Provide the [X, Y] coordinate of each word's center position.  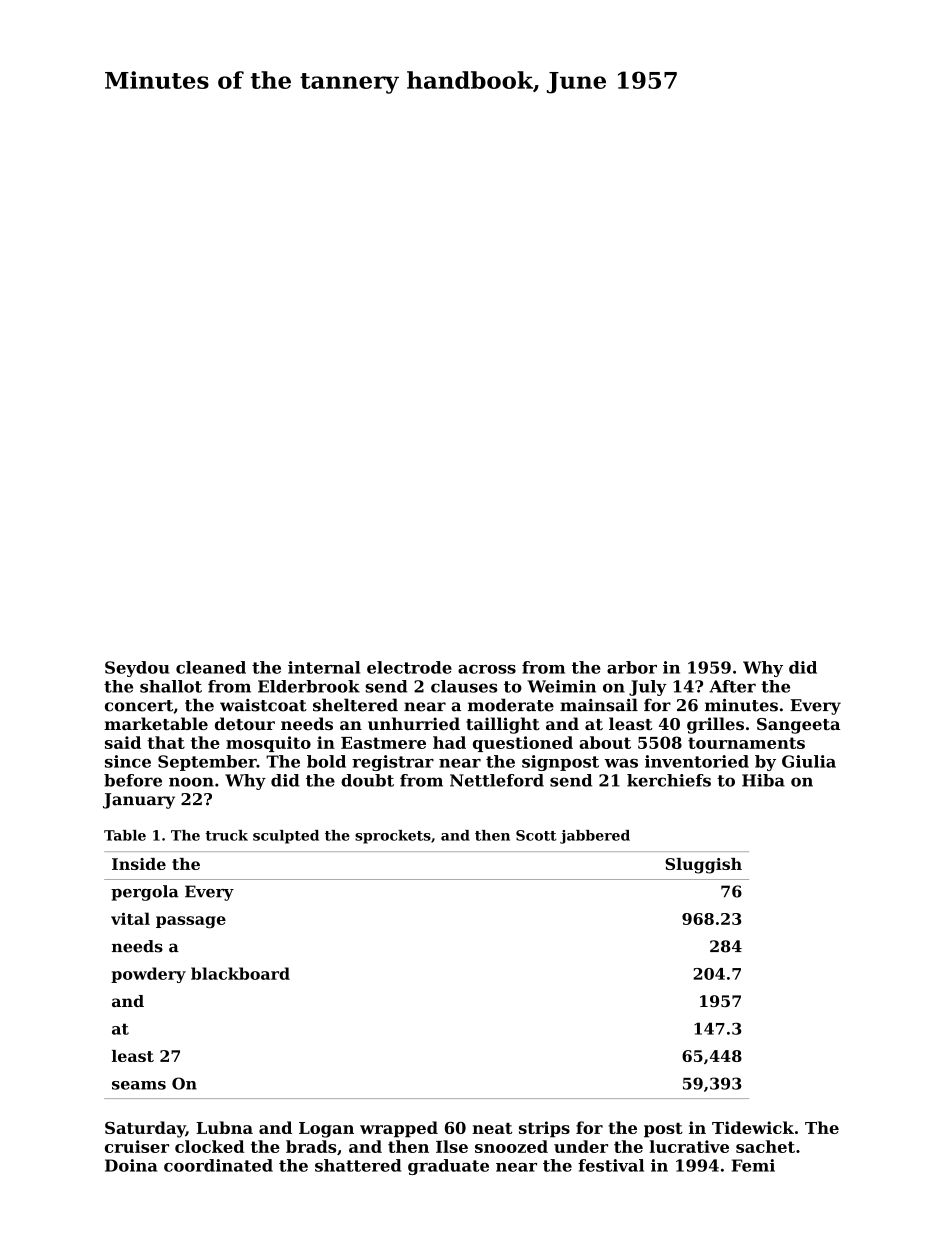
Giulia [809, 761]
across [487, 669]
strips [544, 1129]
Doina [131, 1165]
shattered [358, 1165]
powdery [148, 975]
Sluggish [703, 866]
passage [191, 922]
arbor [632, 667]
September [207, 763]
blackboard [240, 973]
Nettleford [497, 780]
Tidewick [753, 1127]
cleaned [211, 667]
